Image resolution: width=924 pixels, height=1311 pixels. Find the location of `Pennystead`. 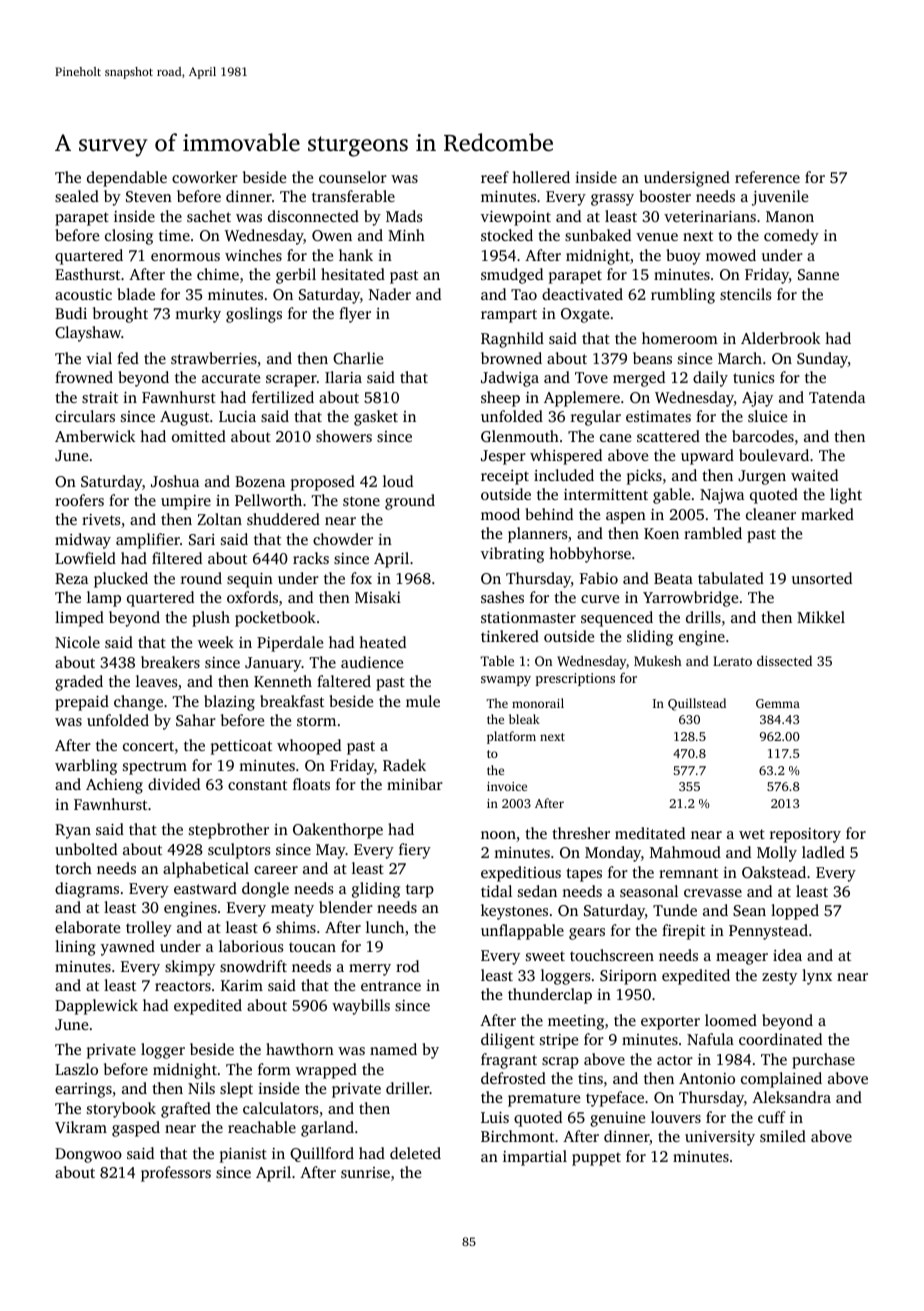

Pennystead is located at coordinates (768, 932).
